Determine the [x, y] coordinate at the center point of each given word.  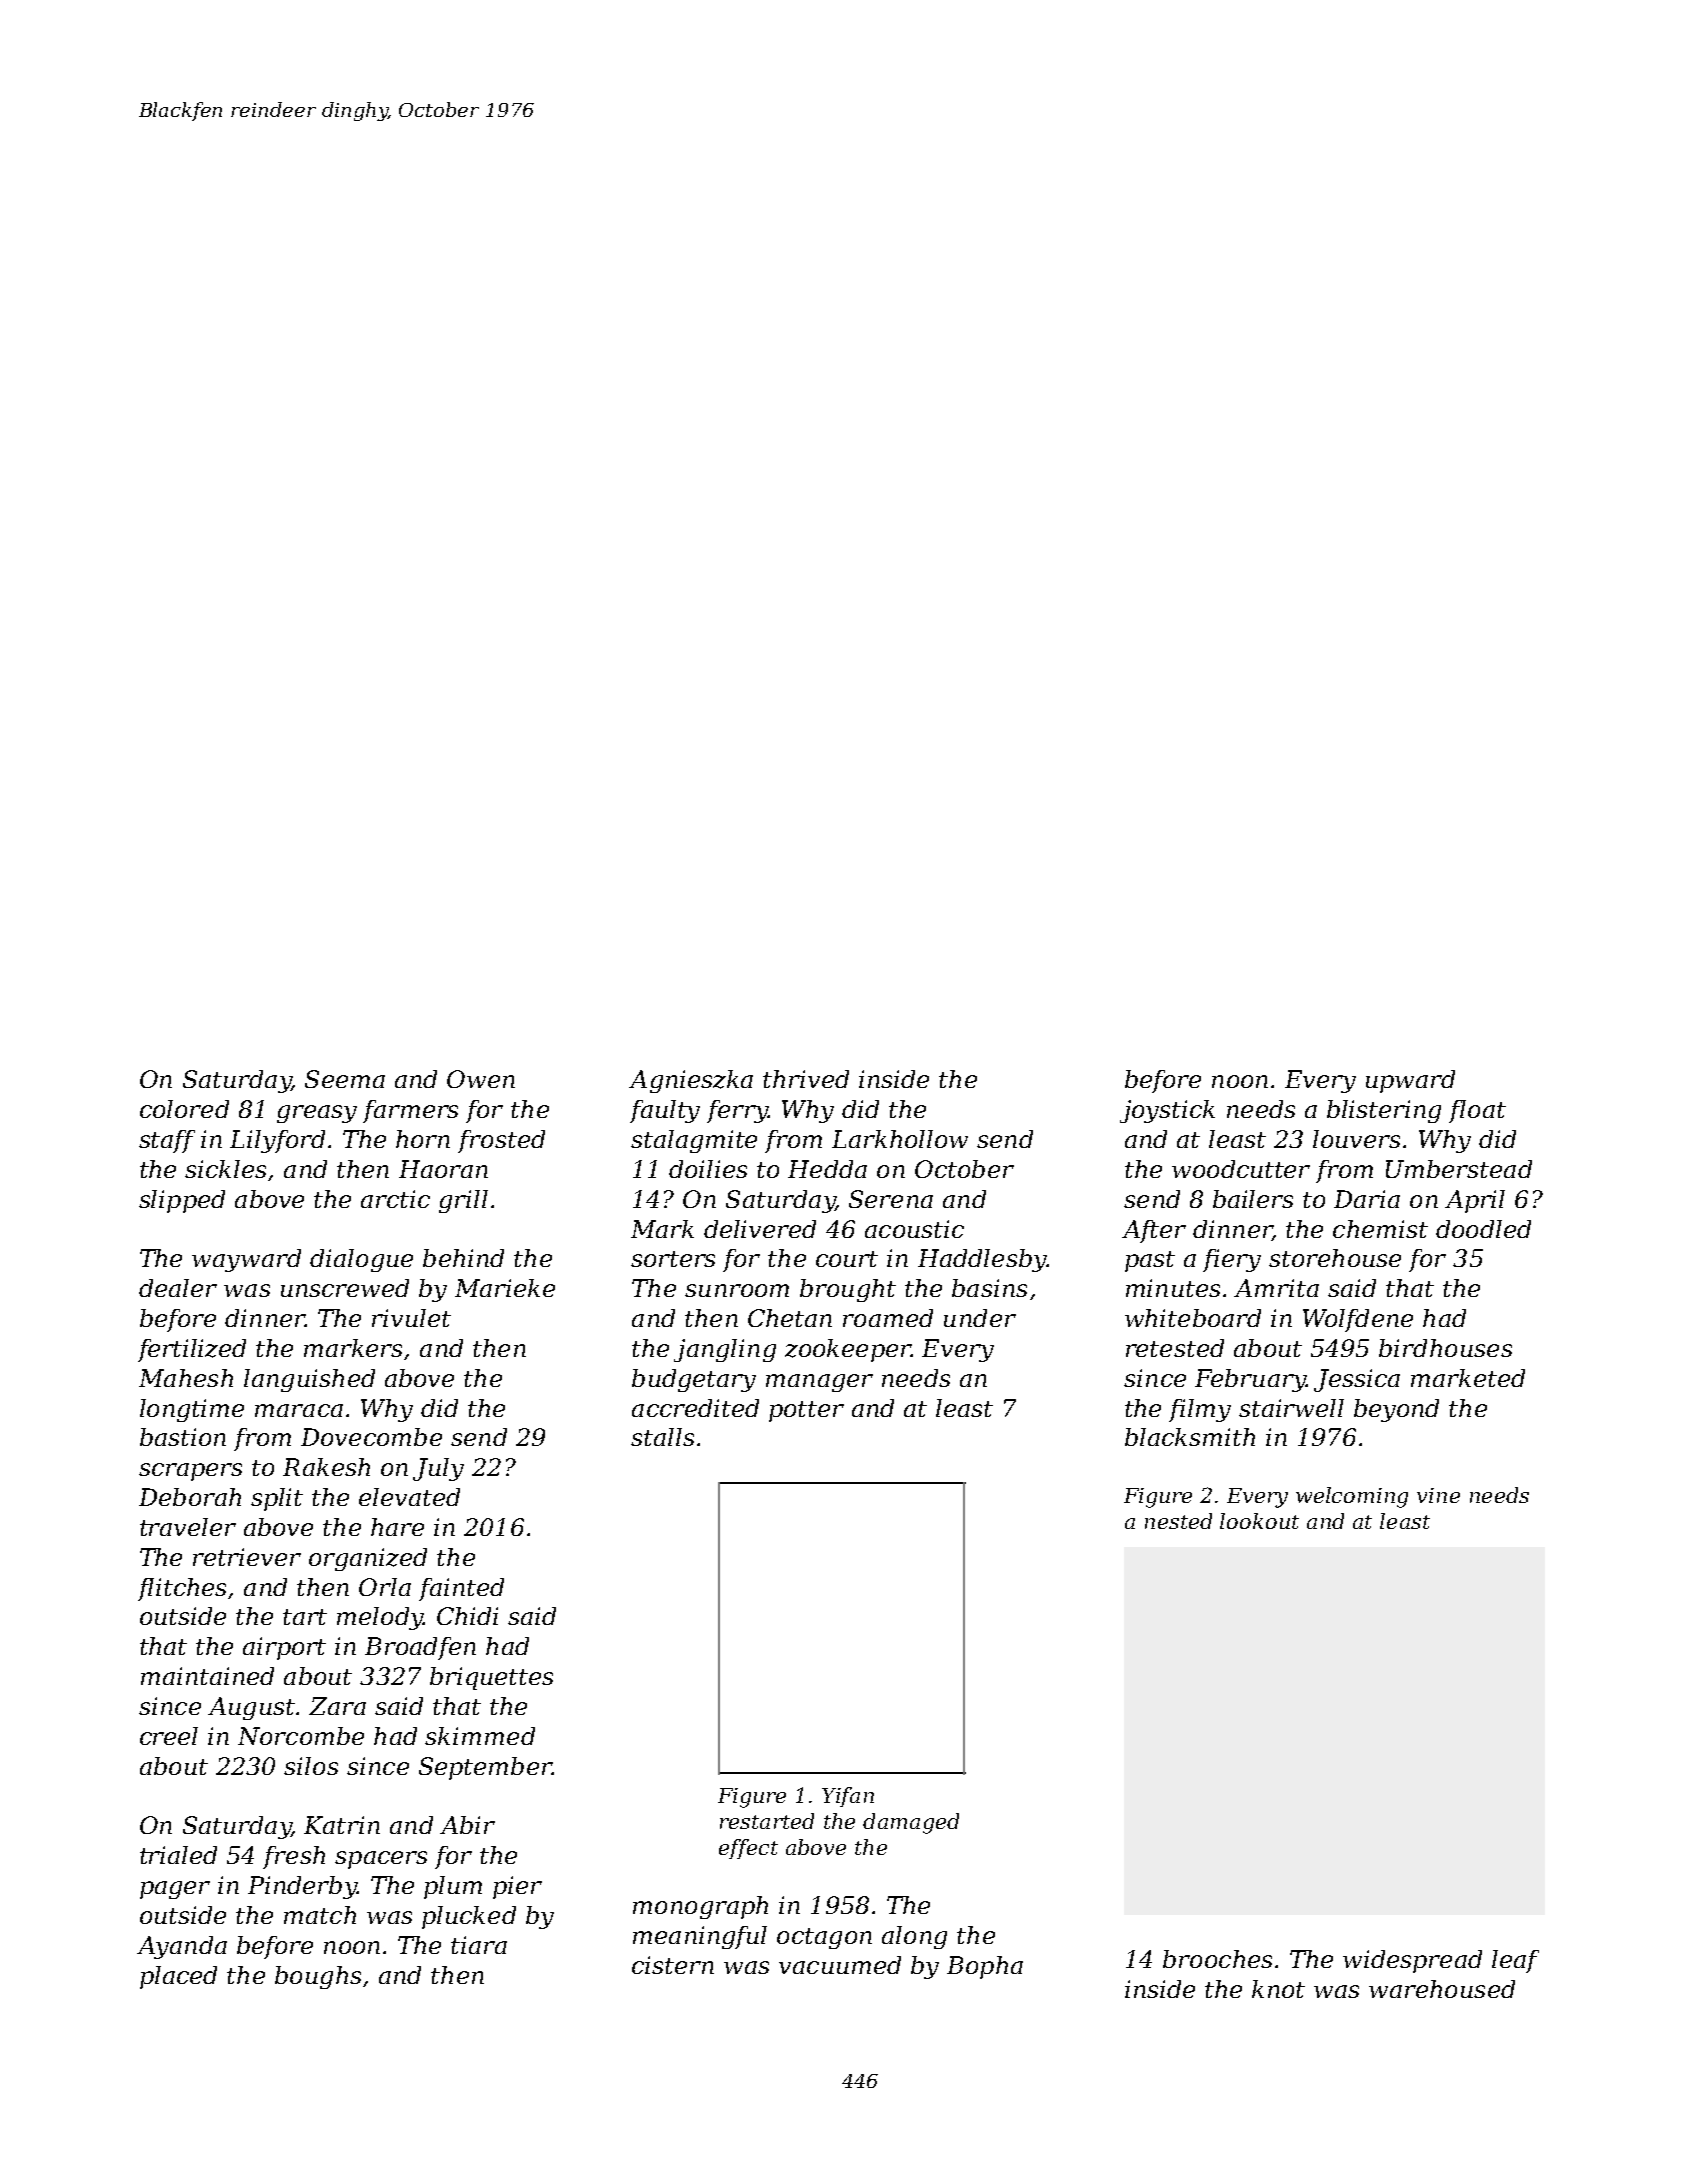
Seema [345, 1079]
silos [311, 1766]
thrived [806, 1079]
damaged [911, 1823]
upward [1410, 1081]
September [485, 1768]
